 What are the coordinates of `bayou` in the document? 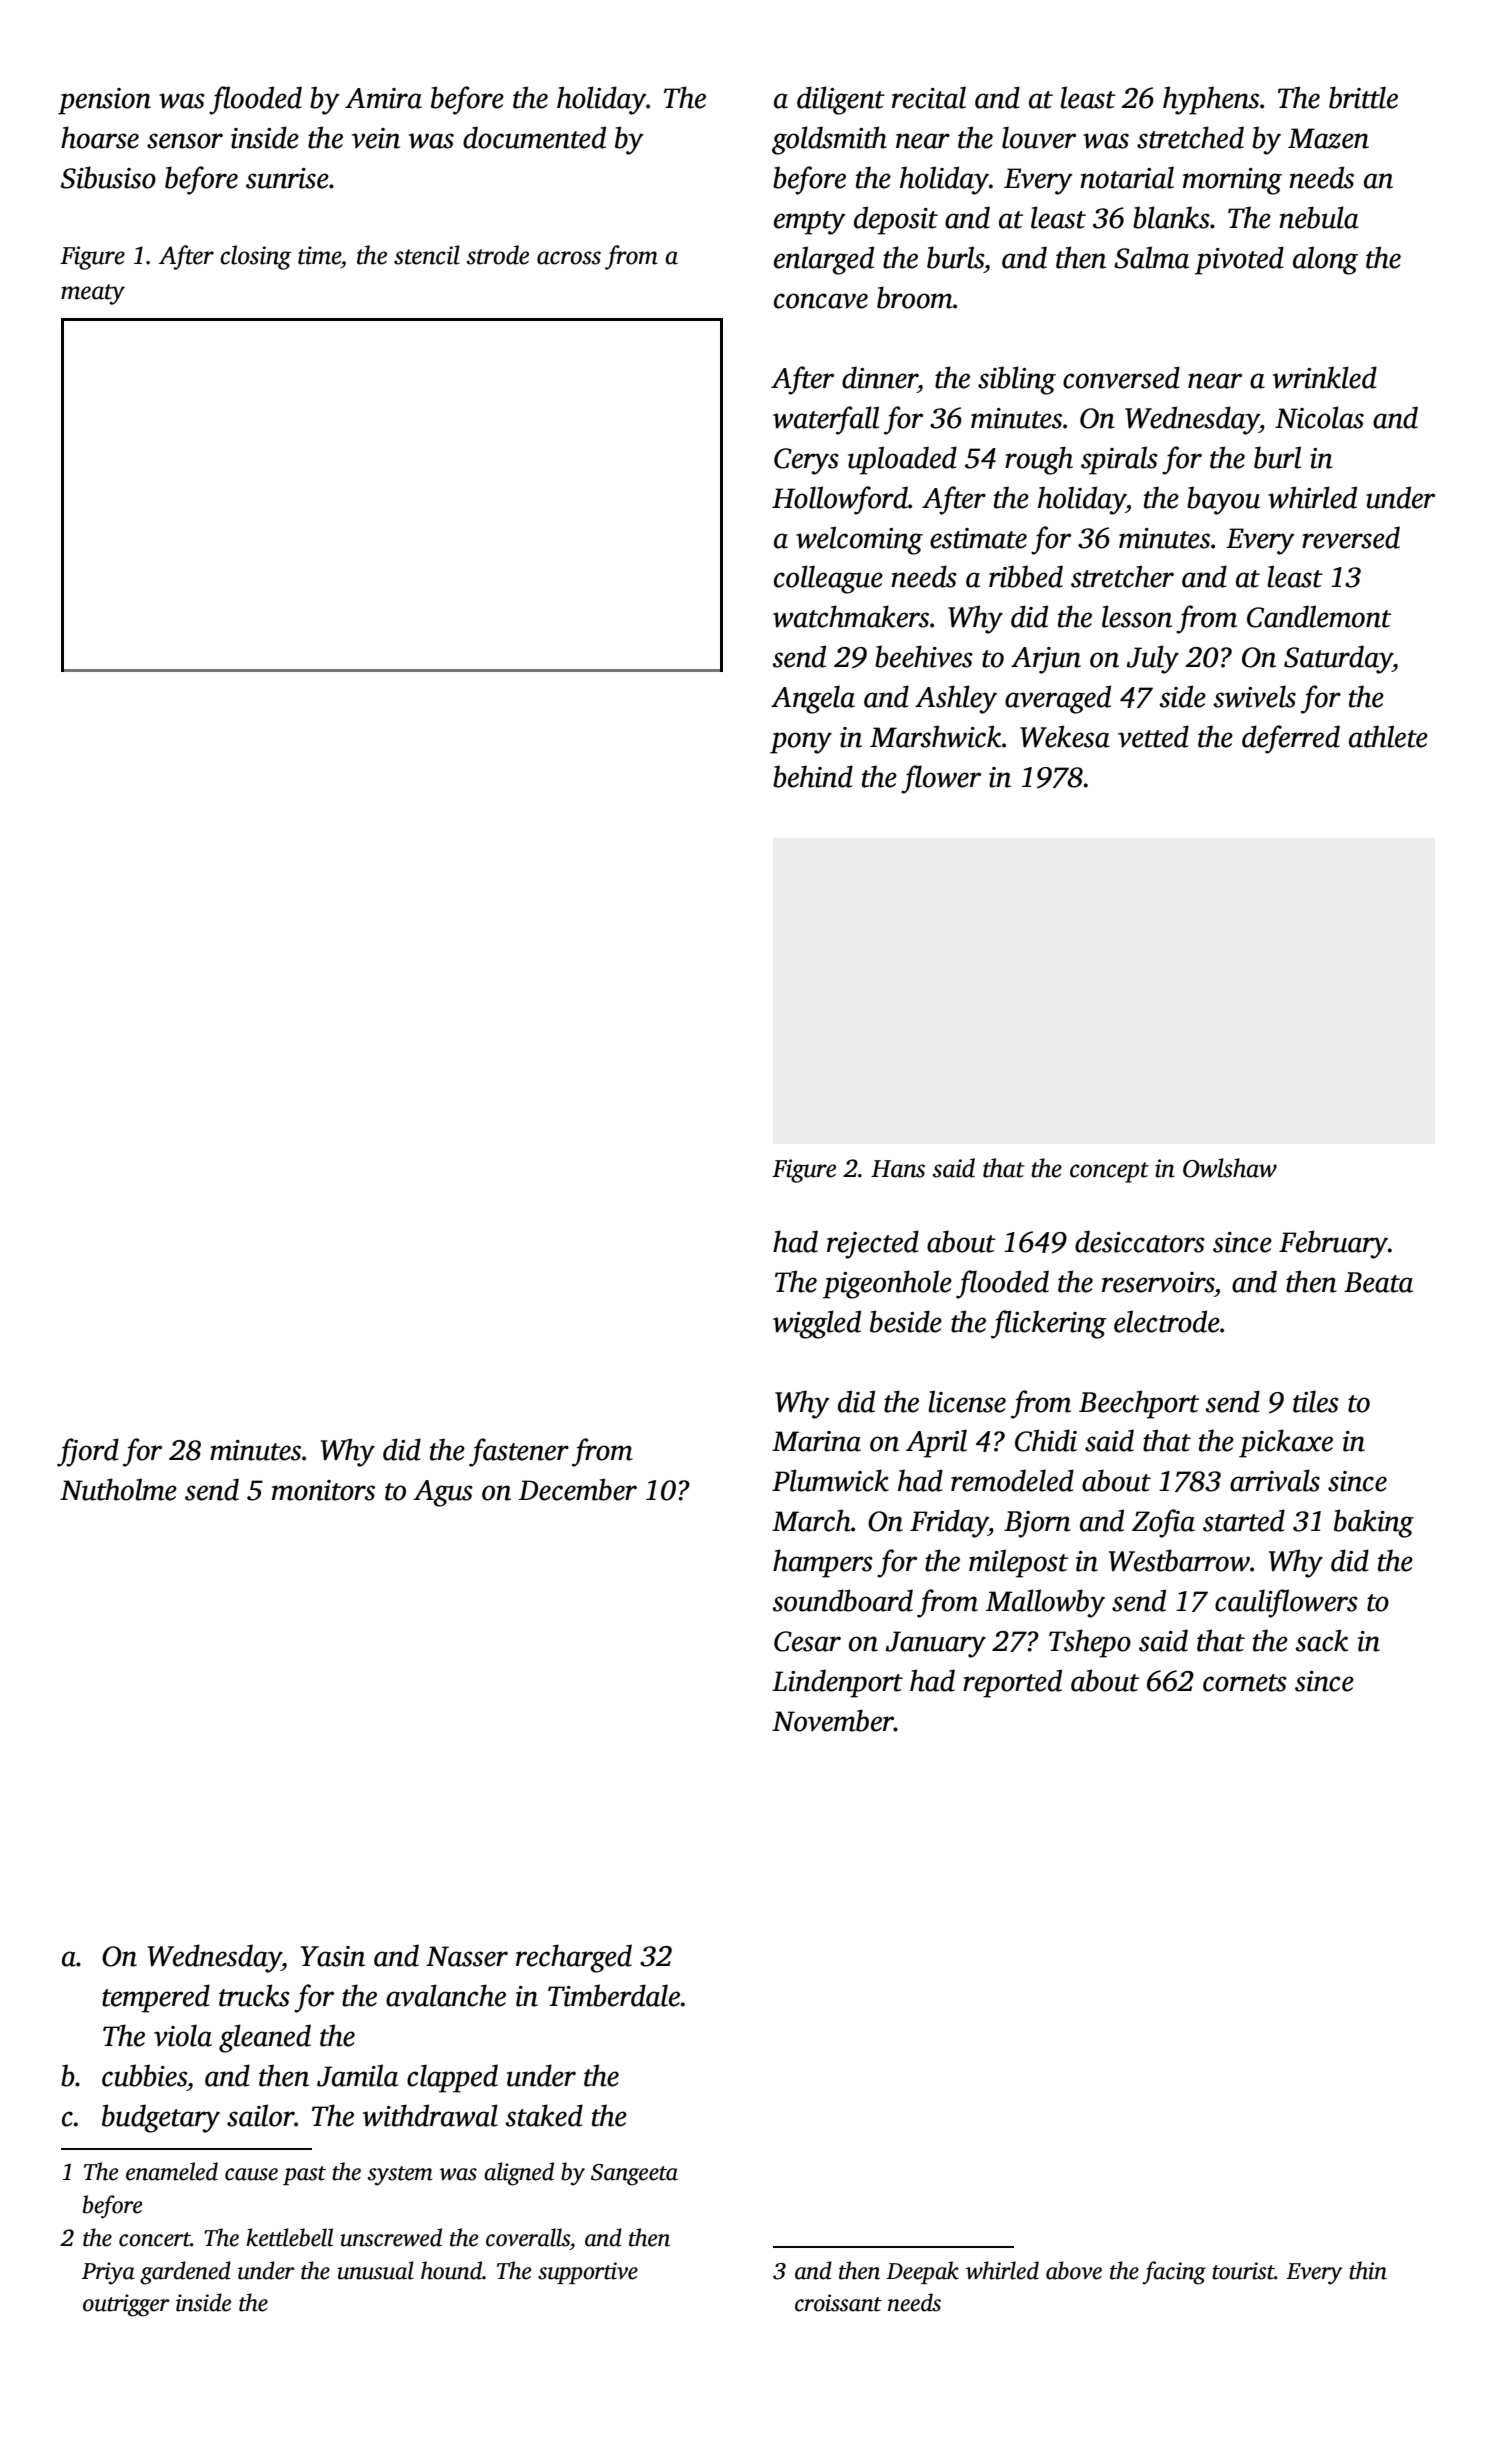 It's located at (1223, 500).
